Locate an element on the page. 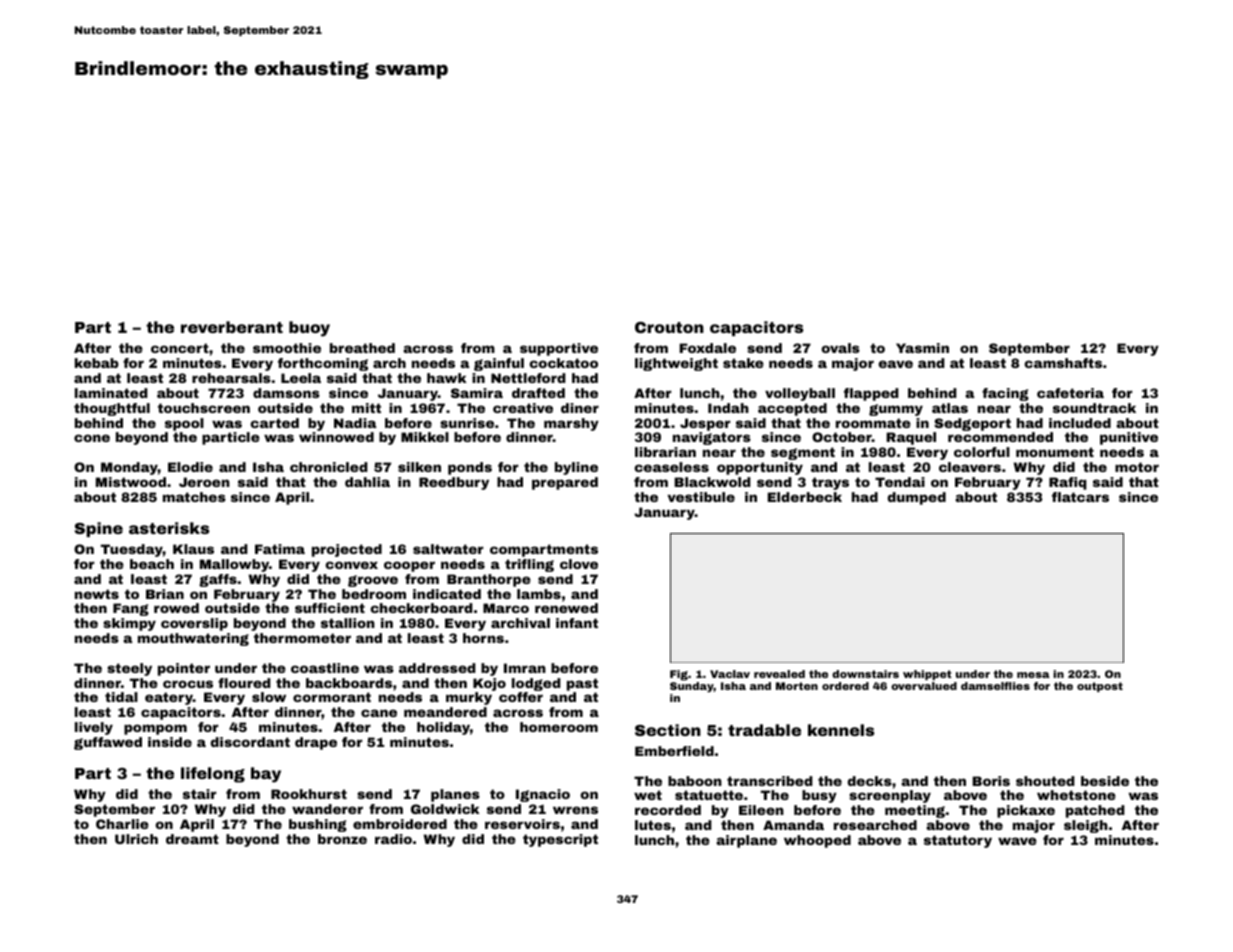  renewed is located at coordinates (566, 608).
